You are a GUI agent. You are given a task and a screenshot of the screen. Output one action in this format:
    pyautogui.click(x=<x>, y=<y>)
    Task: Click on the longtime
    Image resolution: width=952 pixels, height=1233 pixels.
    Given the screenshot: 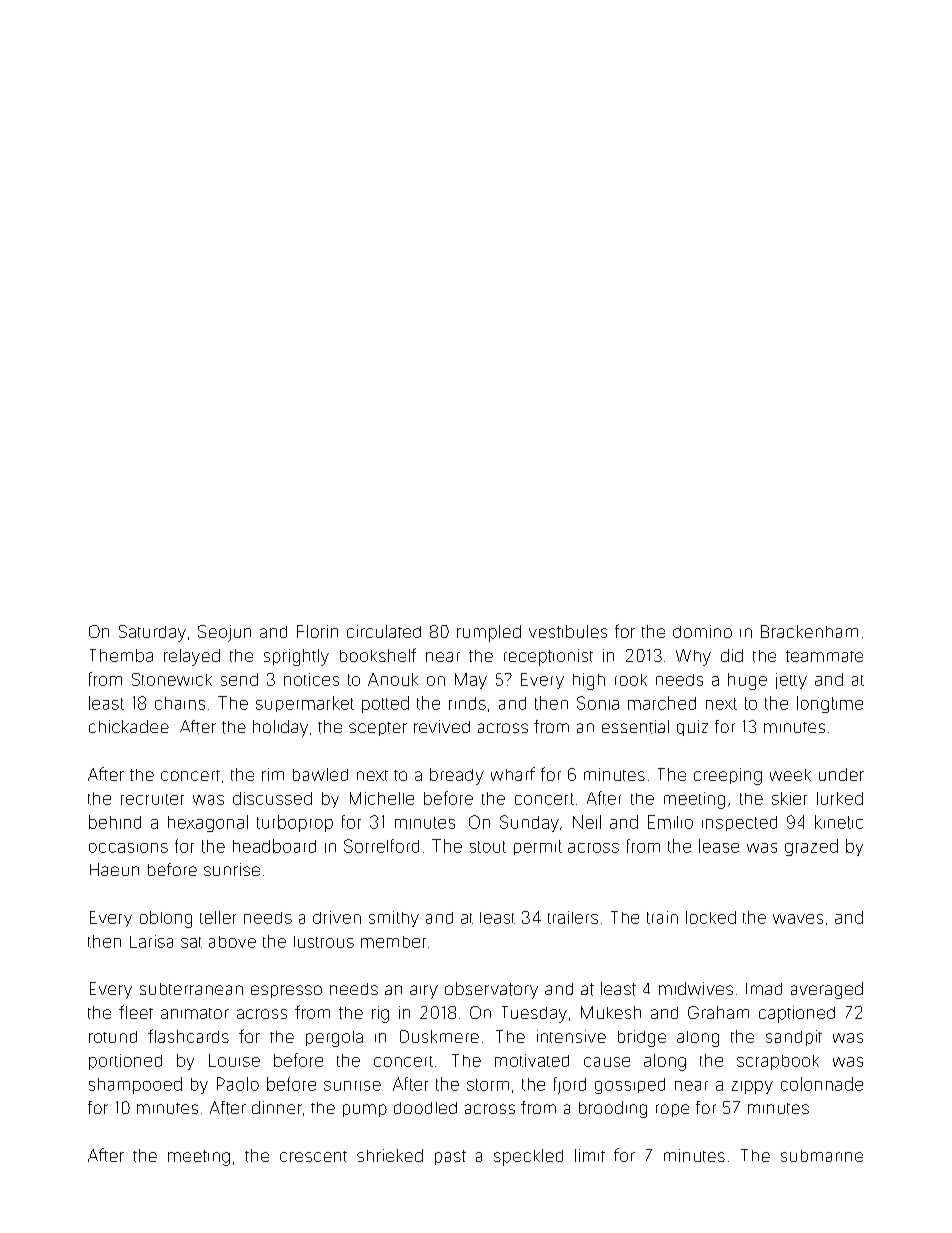 What is the action you would take?
    pyautogui.click(x=830, y=704)
